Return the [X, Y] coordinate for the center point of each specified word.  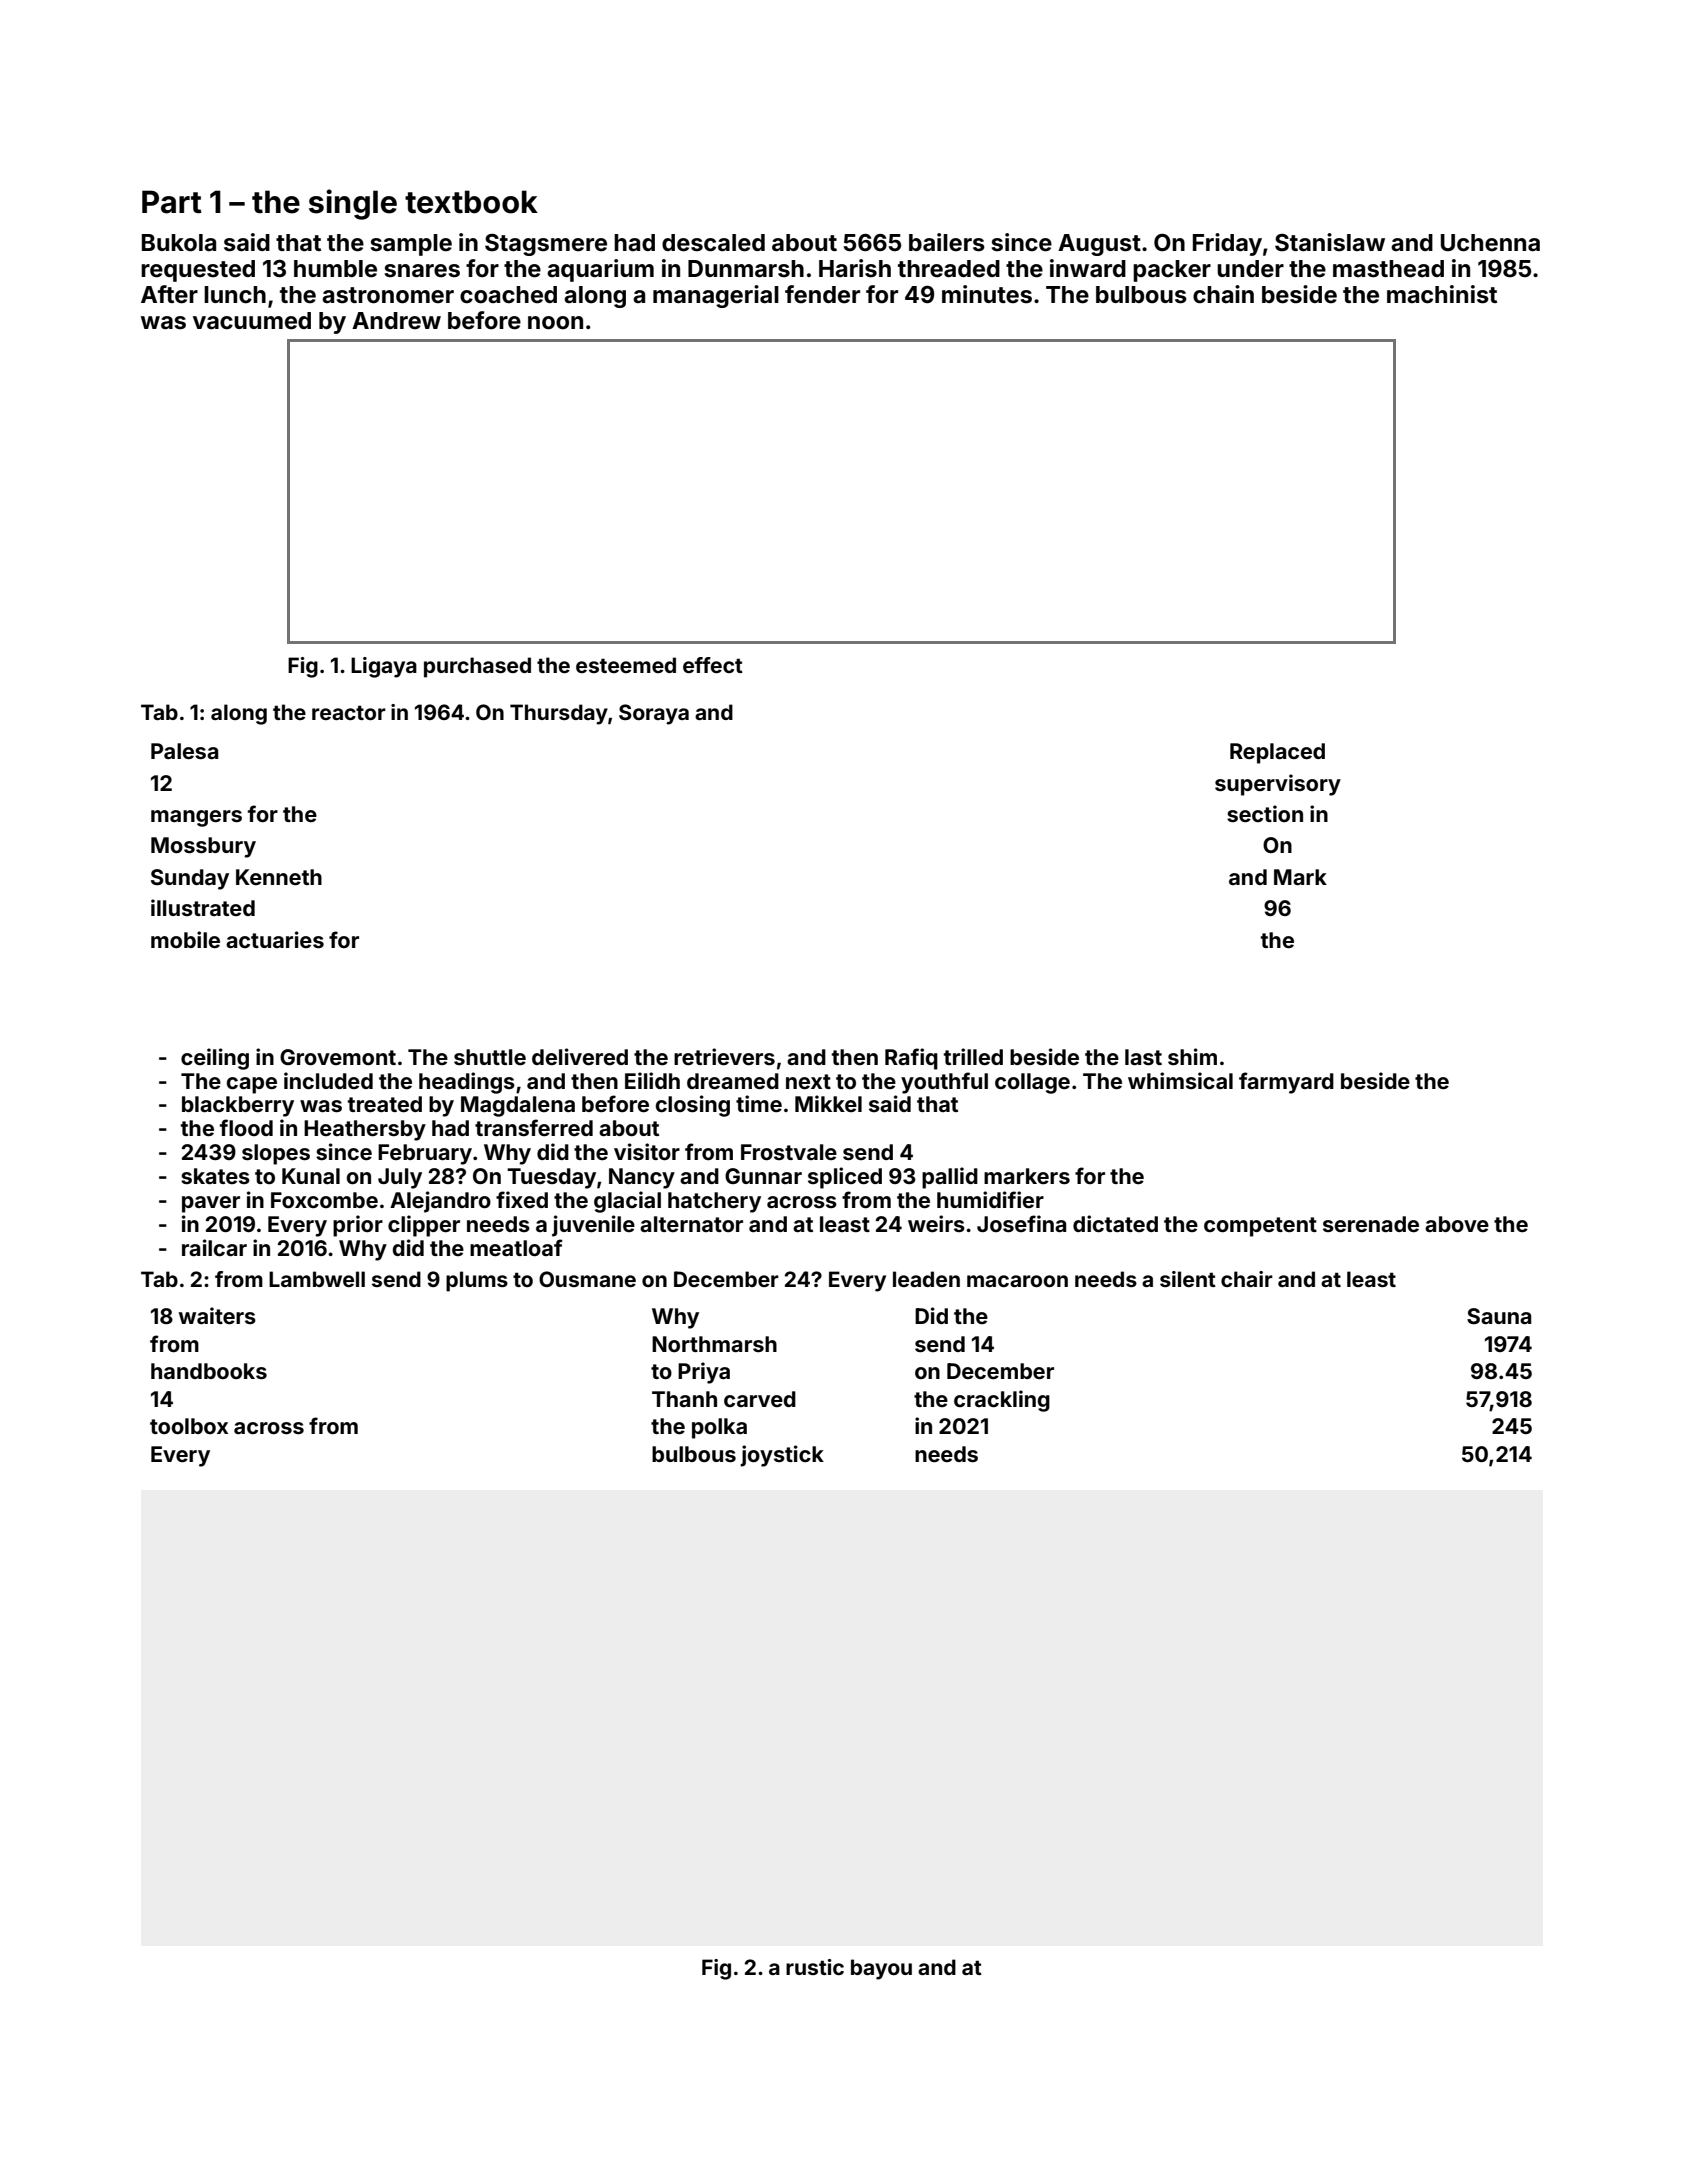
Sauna [1499, 1316]
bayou [881, 1969]
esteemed [626, 665]
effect [713, 665]
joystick [782, 1456]
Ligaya [384, 667]
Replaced [1277, 753]
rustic [815, 1967]
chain [1223, 294]
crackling [1002, 1401]
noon [555, 323]
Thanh [684, 1399]
